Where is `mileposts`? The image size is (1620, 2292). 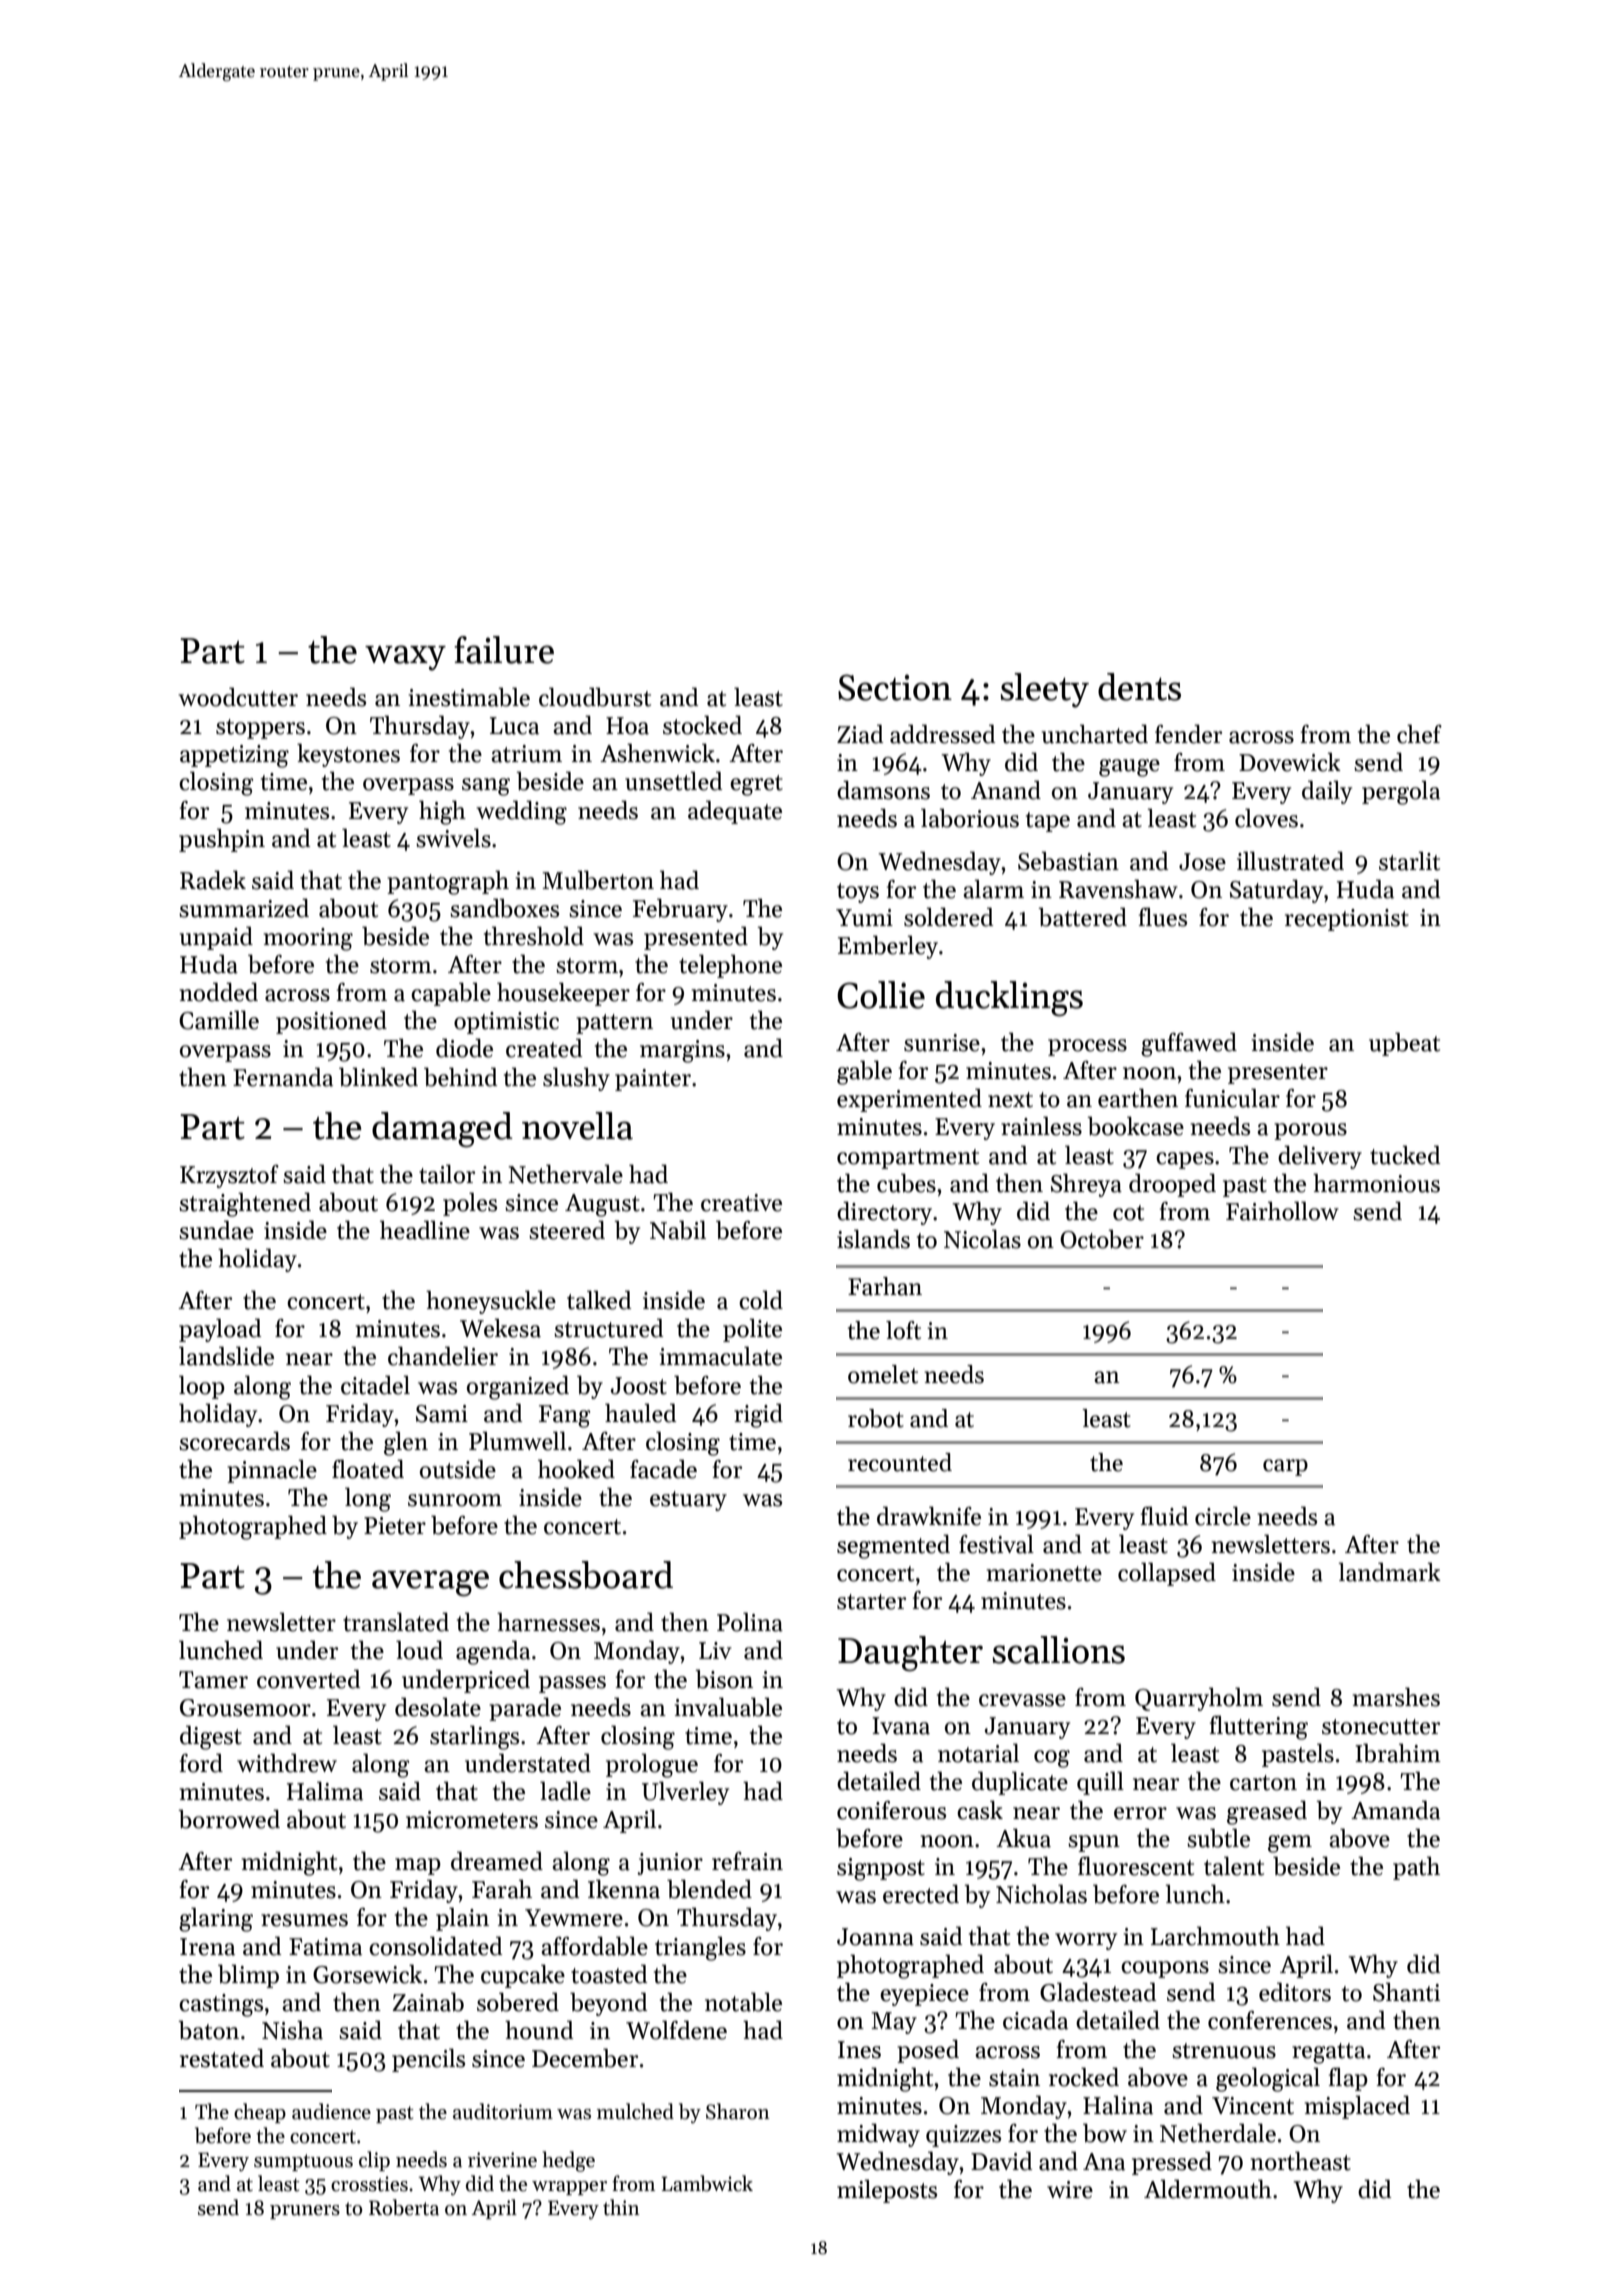
mileposts is located at coordinates (887, 2191).
